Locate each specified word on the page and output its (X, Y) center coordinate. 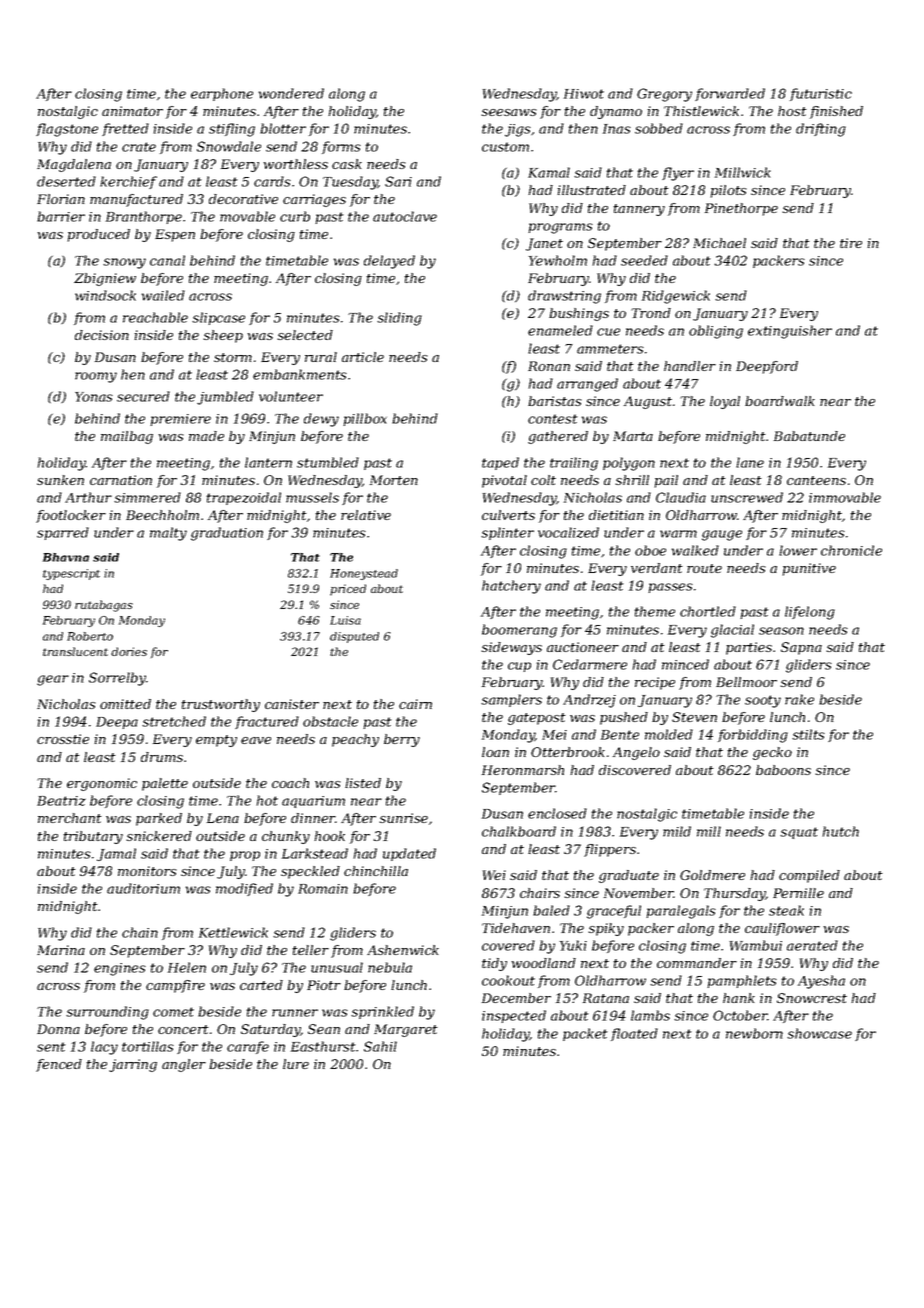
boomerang (519, 631)
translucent (75, 651)
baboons (783, 770)
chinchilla (376, 871)
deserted (66, 181)
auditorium (143, 888)
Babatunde (809, 436)
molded (669, 734)
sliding (399, 319)
